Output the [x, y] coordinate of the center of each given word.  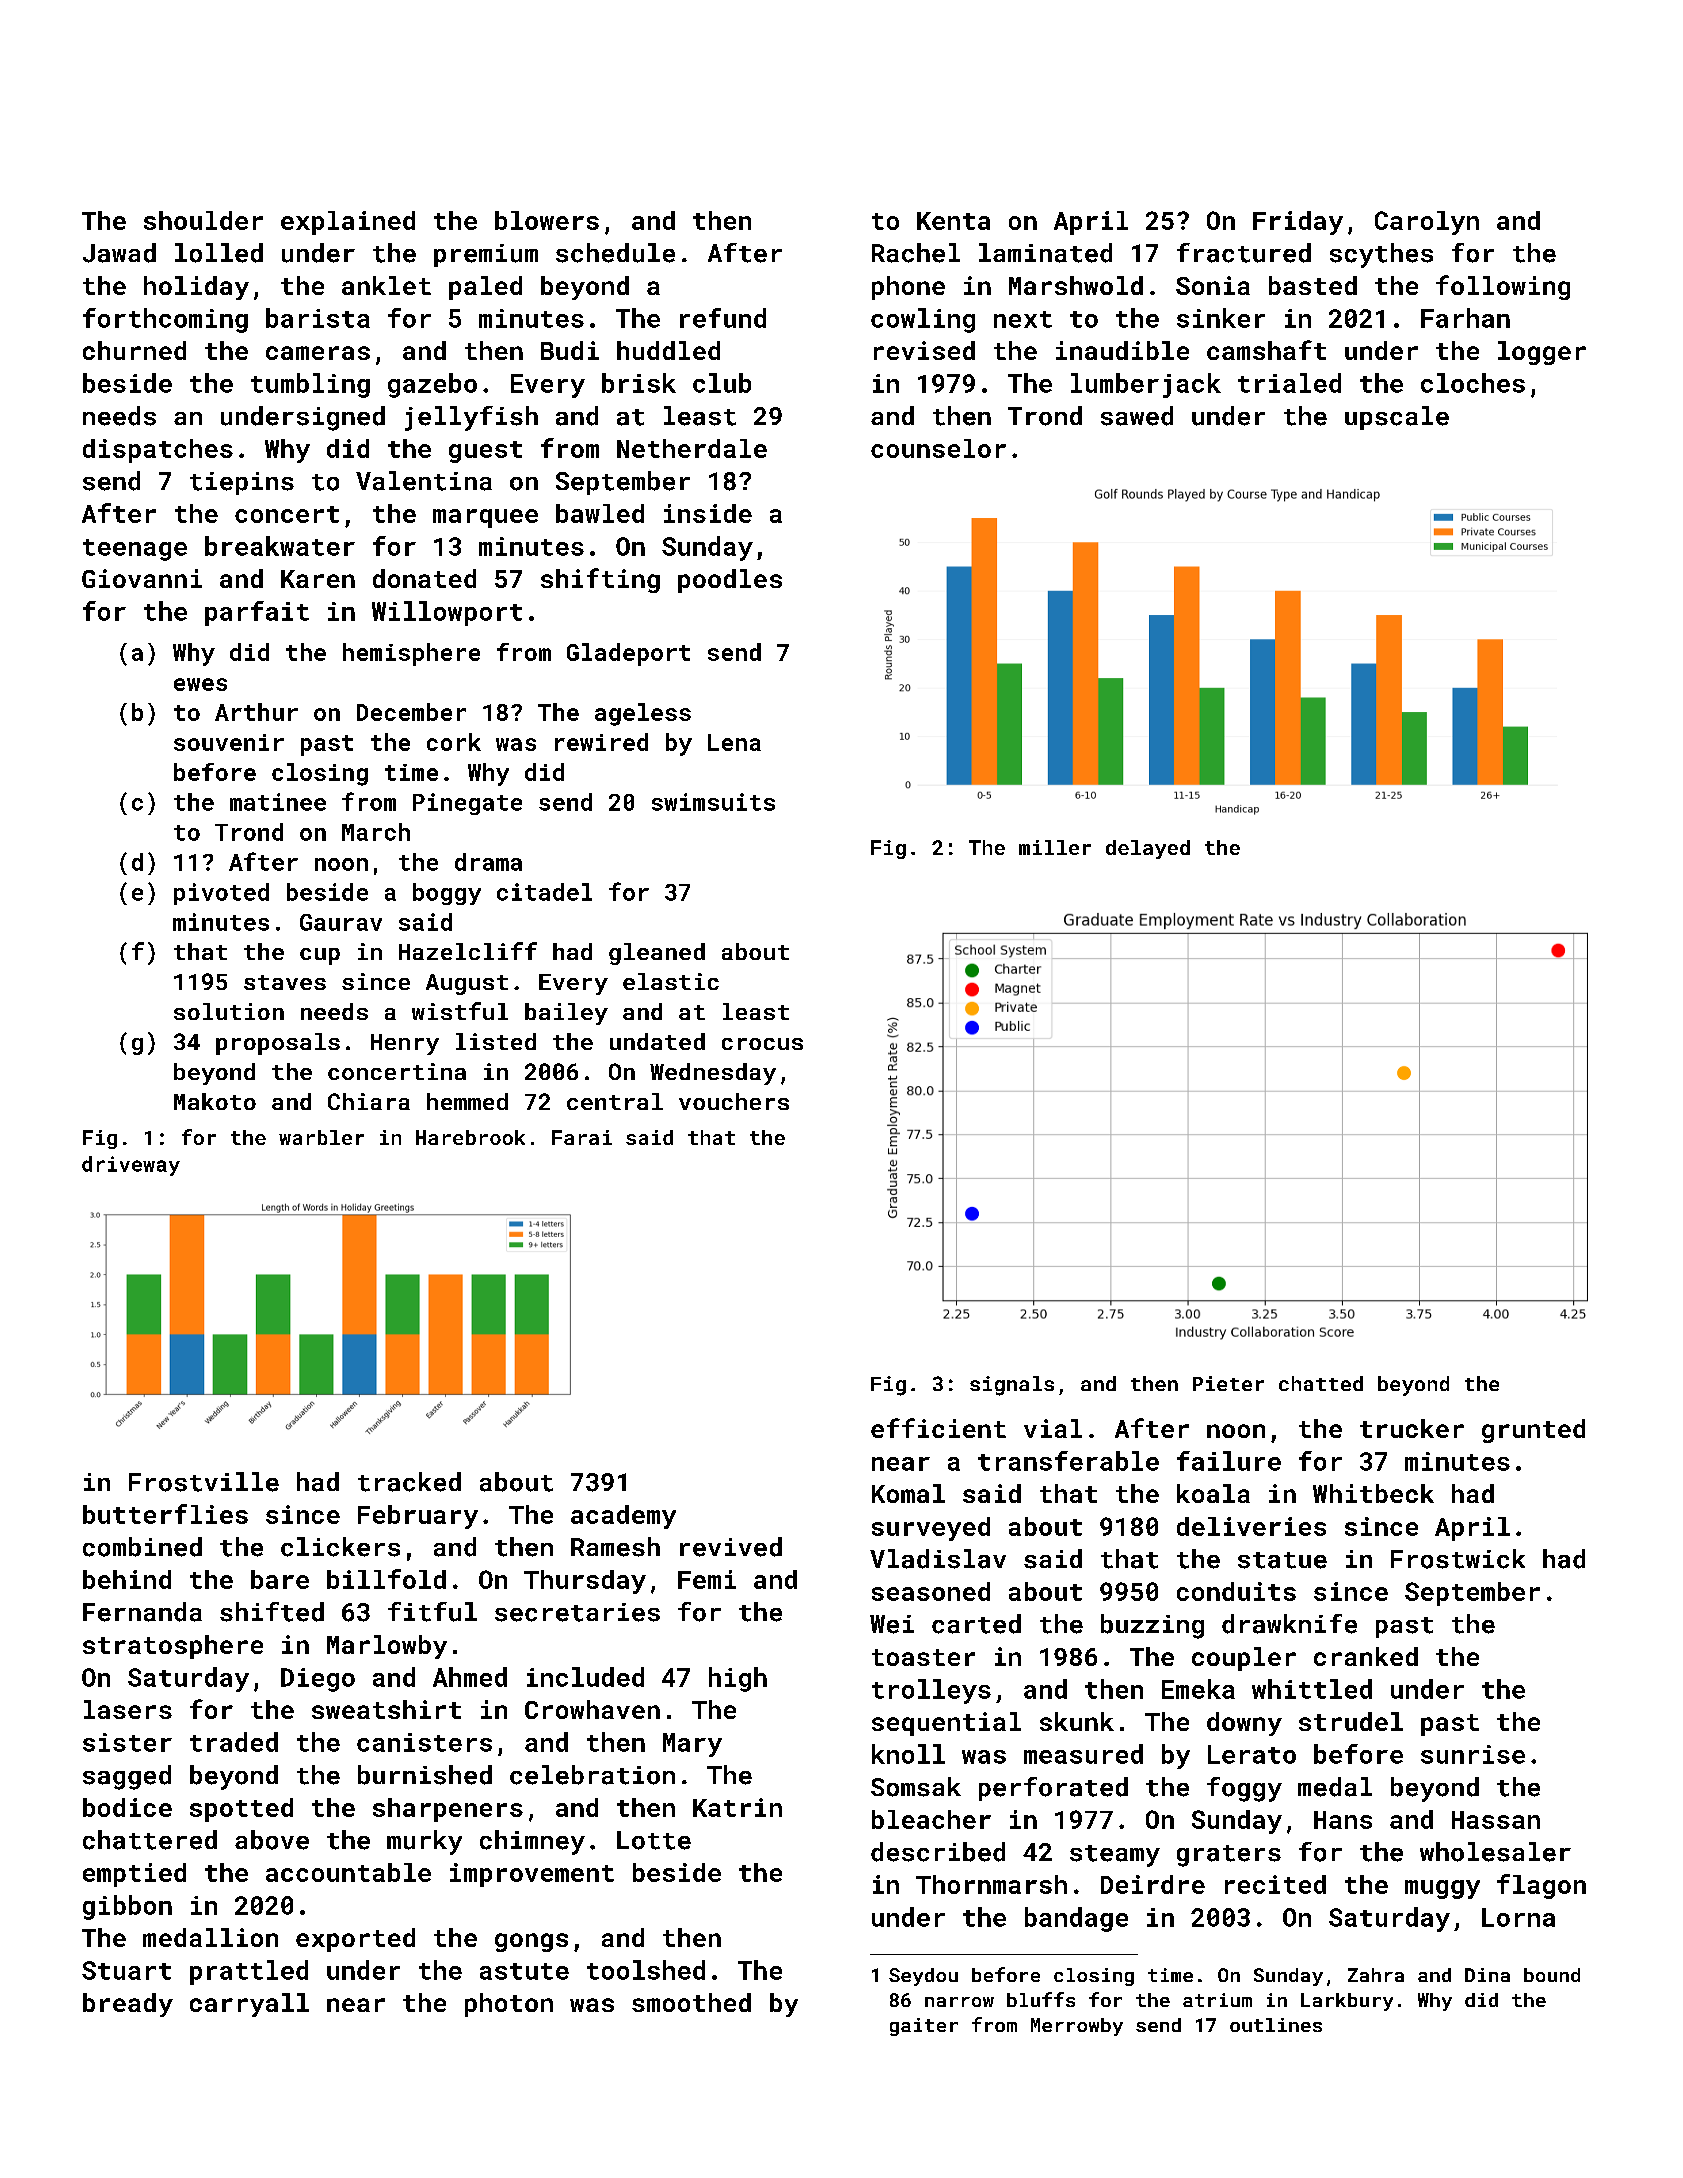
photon [509, 2005]
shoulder [203, 220]
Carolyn [1427, 223]
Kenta [953, 221]
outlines [1276, 2025]
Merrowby [1077, 2027]
